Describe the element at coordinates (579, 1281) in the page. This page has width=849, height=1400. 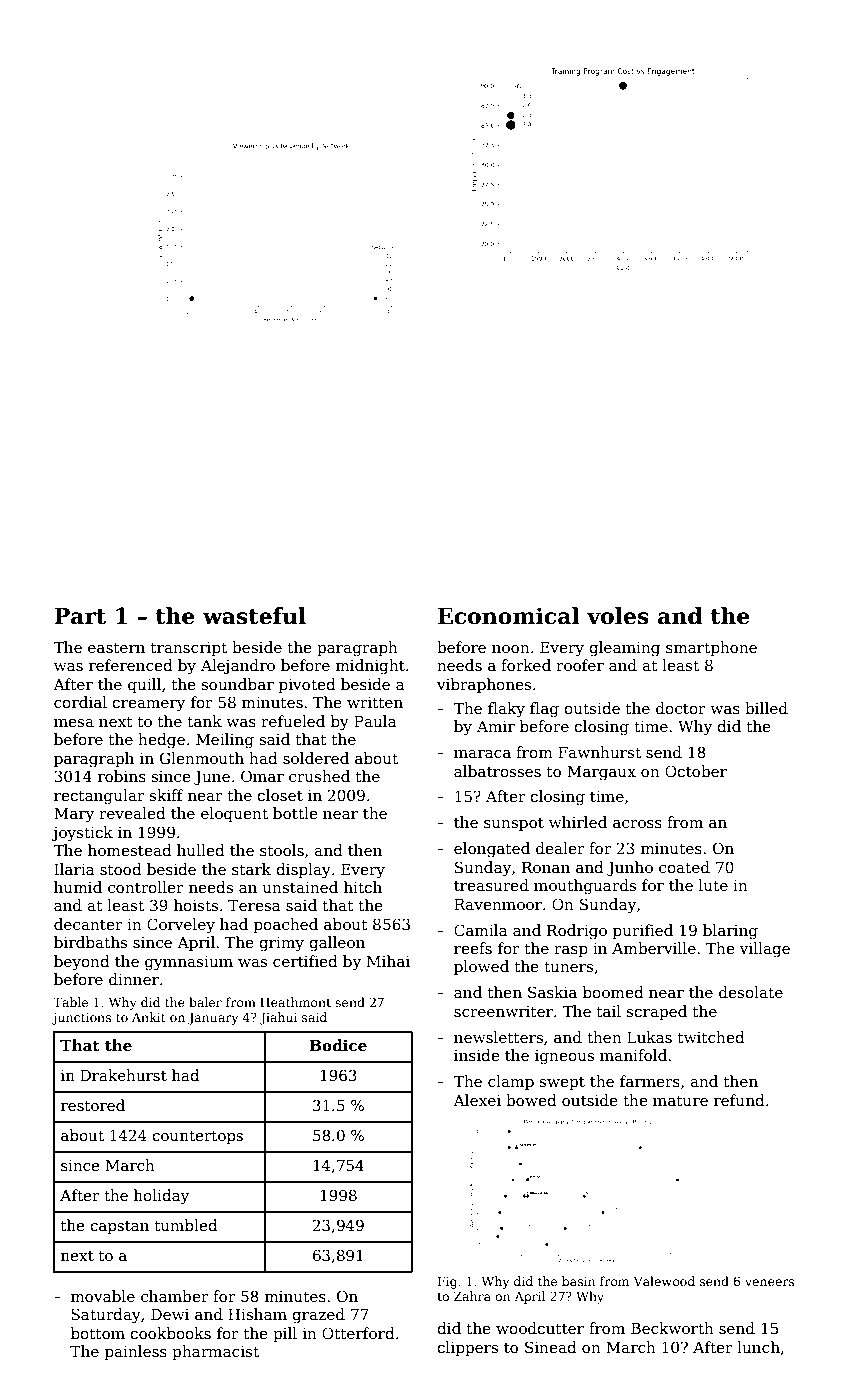
I see `basin` at that location.
